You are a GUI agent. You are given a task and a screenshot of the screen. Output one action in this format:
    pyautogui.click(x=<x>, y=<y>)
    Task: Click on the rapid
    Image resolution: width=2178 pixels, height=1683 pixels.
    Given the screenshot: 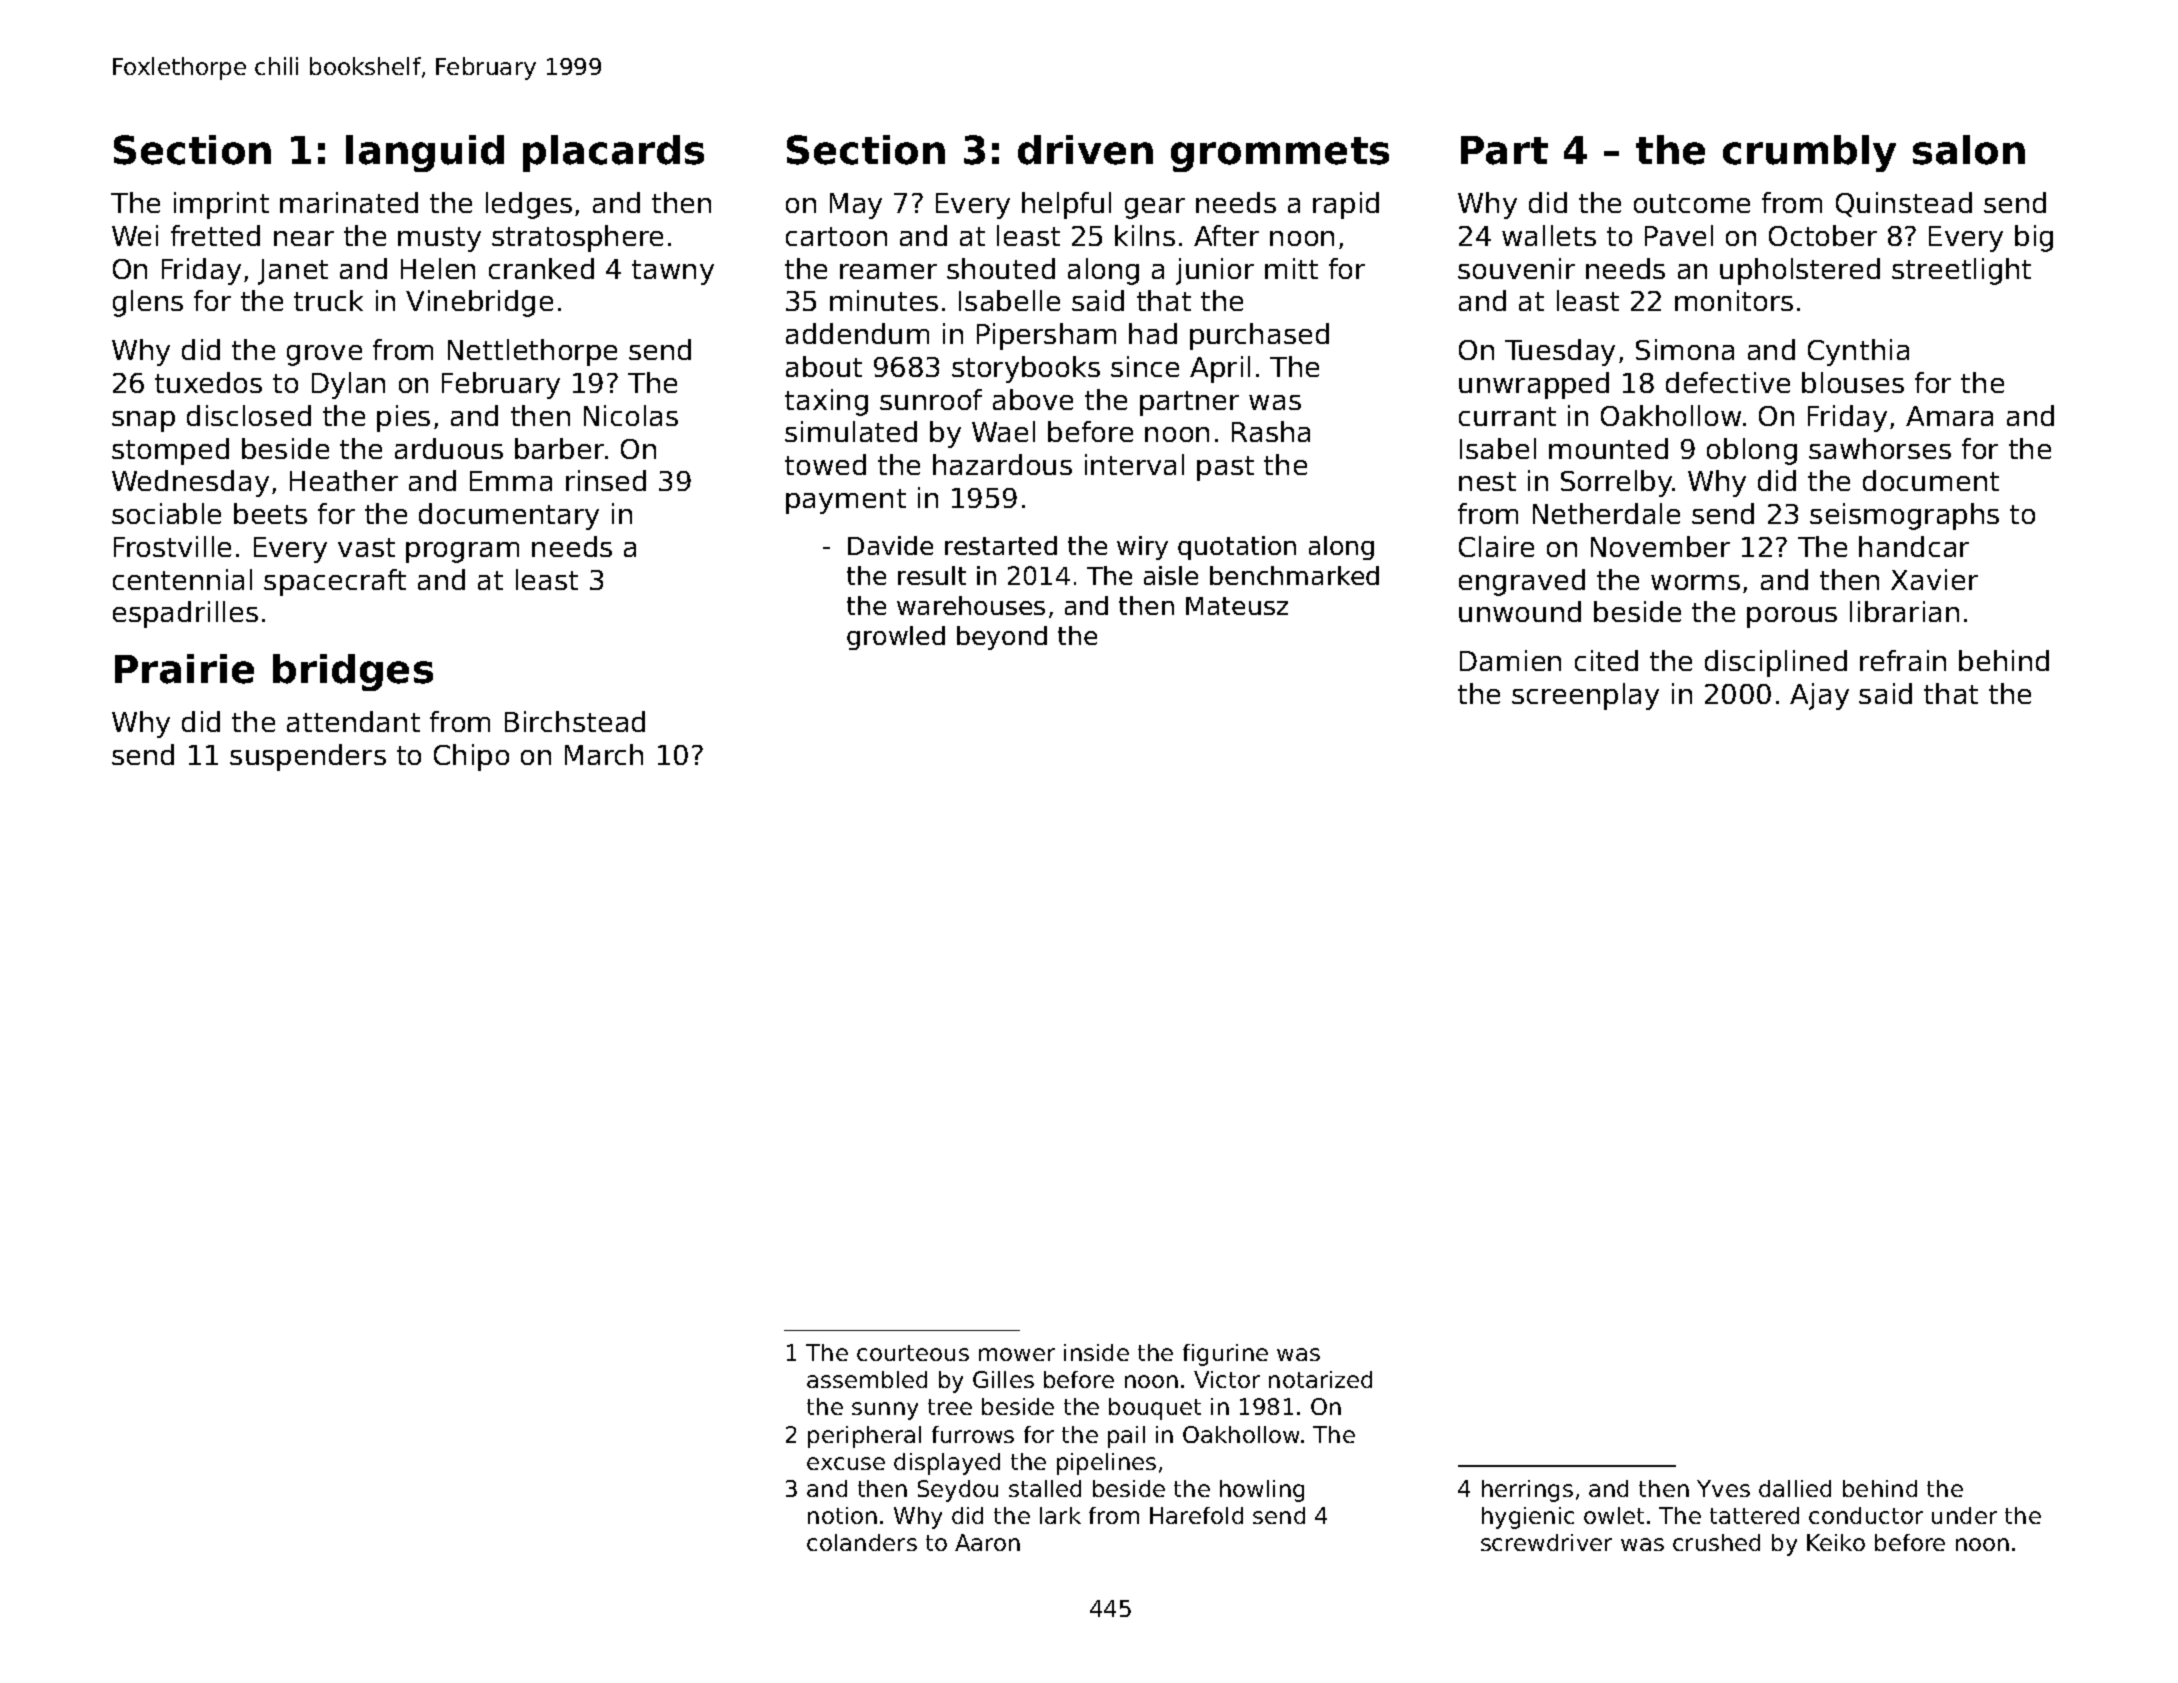 What is the action you would take?
    pyautogui.click(x=1346, y=205)
